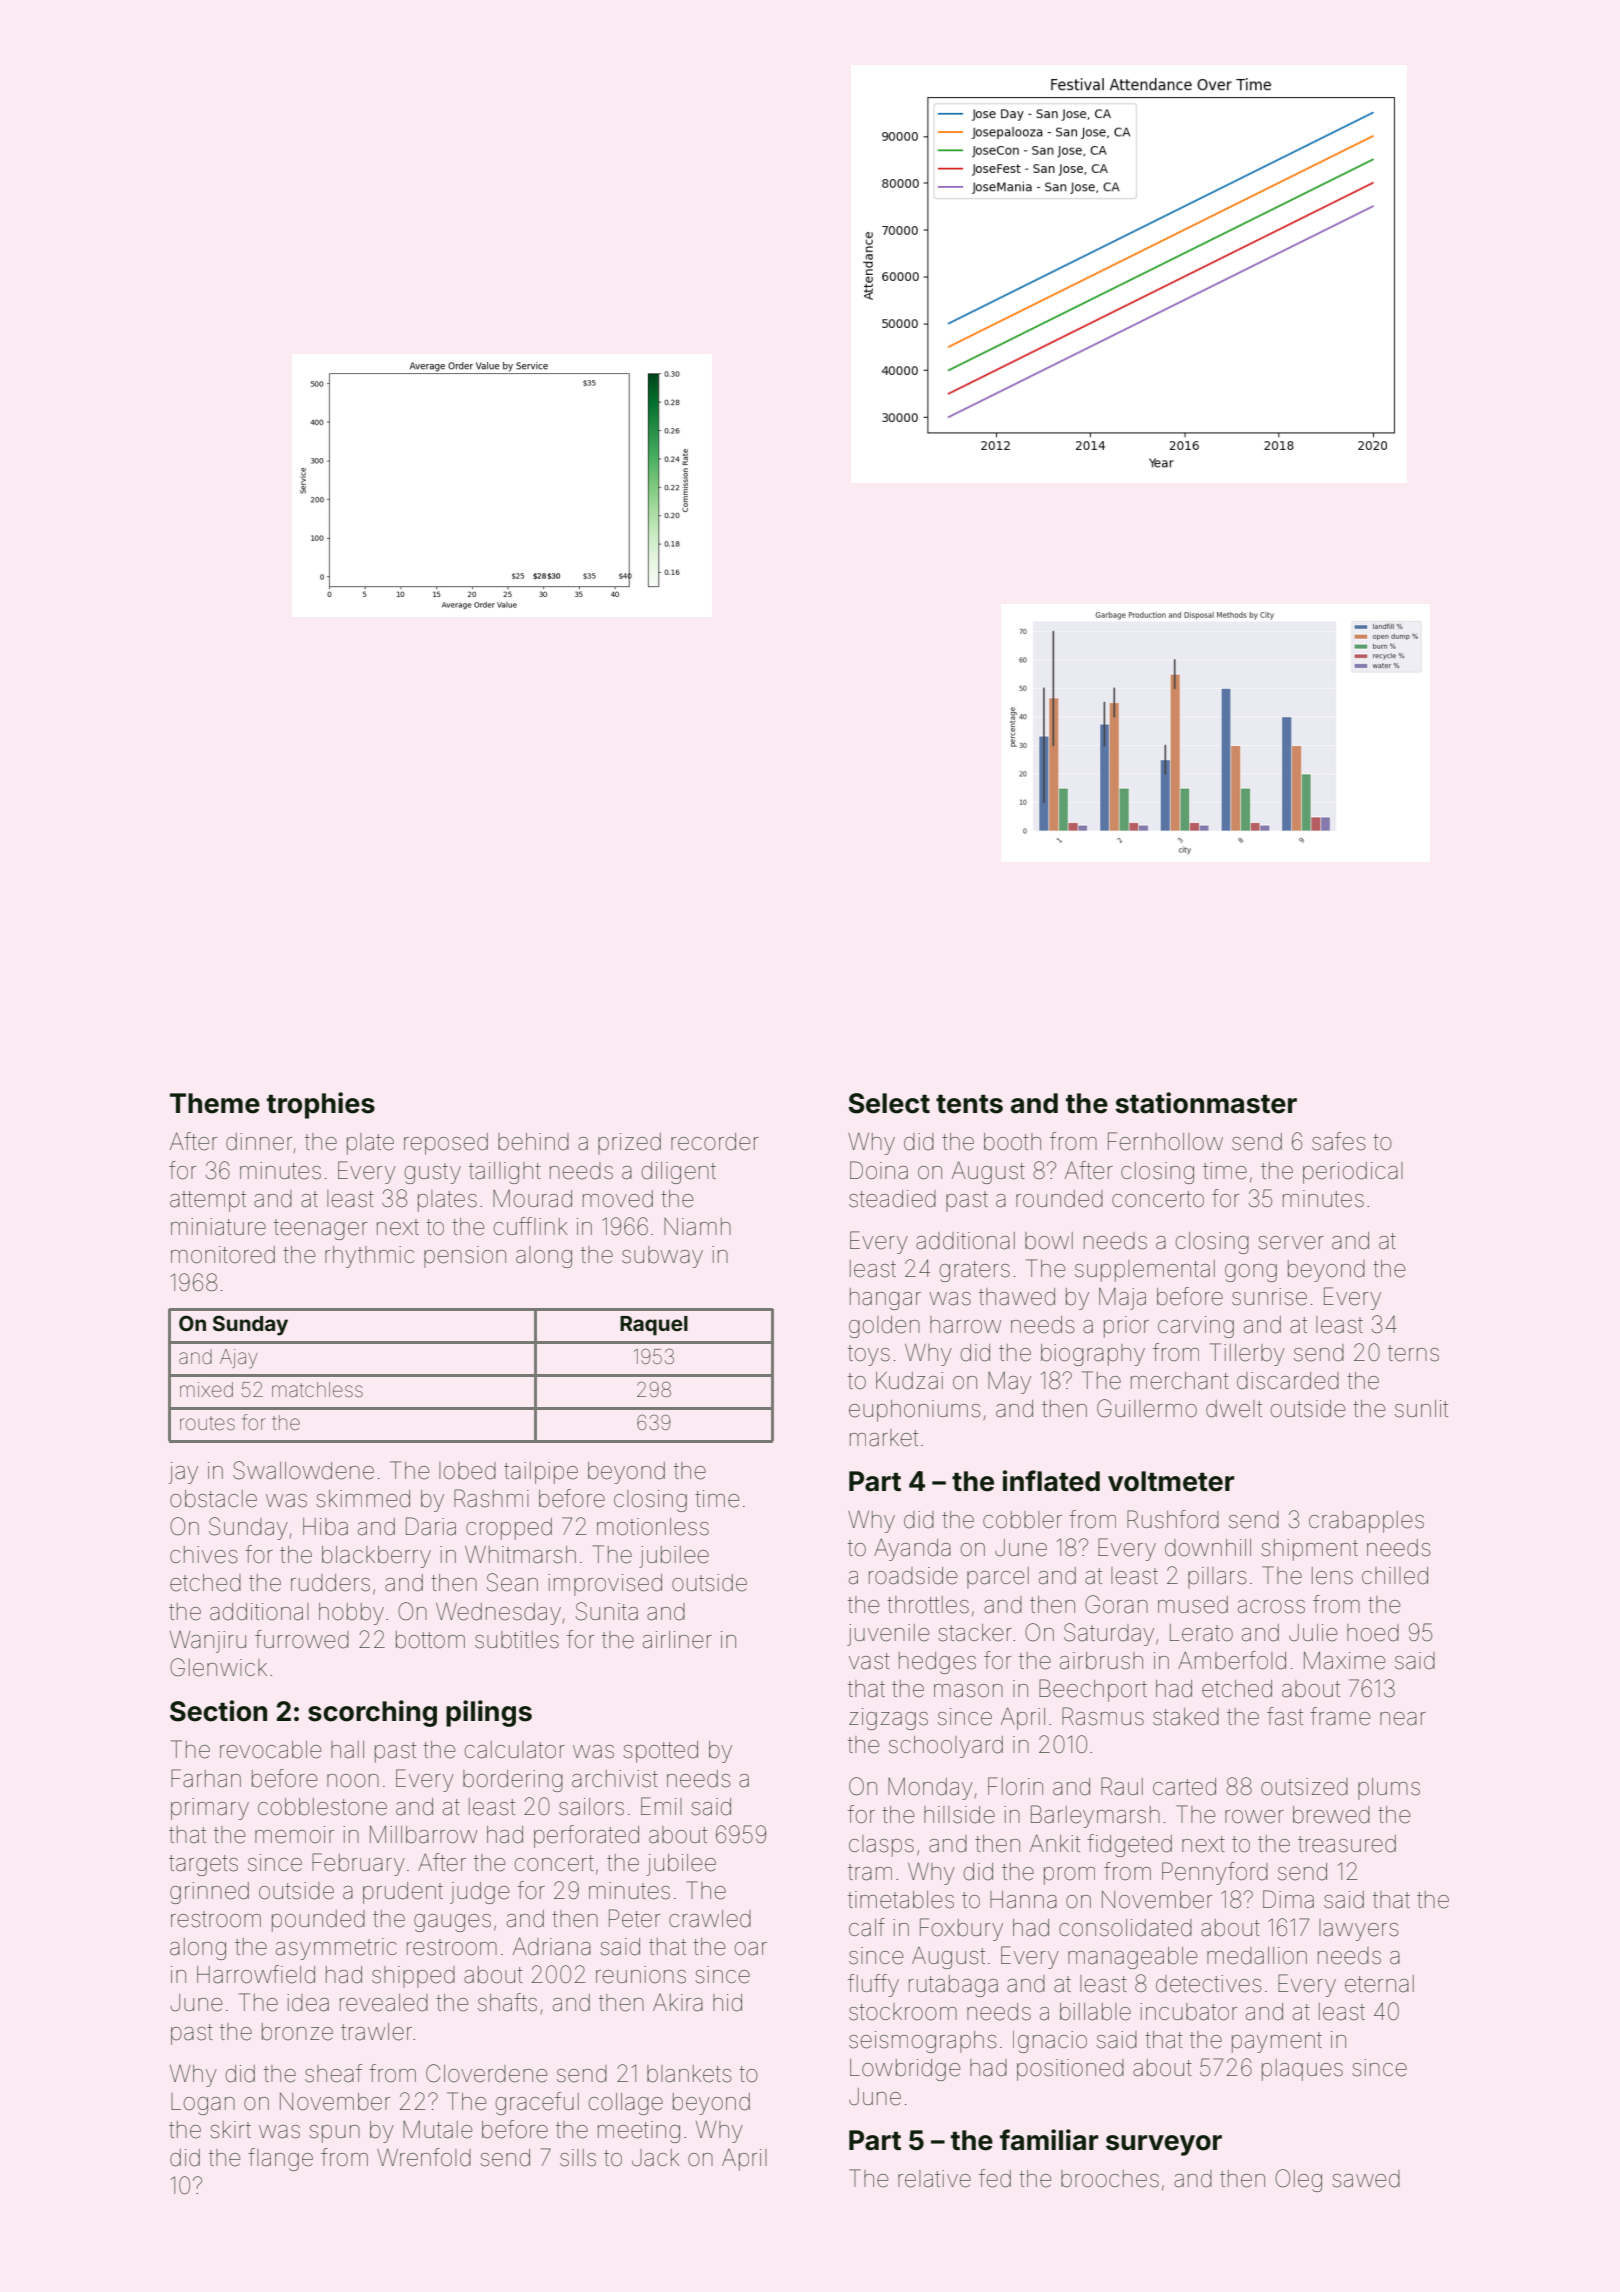 Image resolution: width=1620 pixels, height=2292 pixels. Describe the element at coordinates (1059, 1199) in the document. I see `rounded` at that location.
